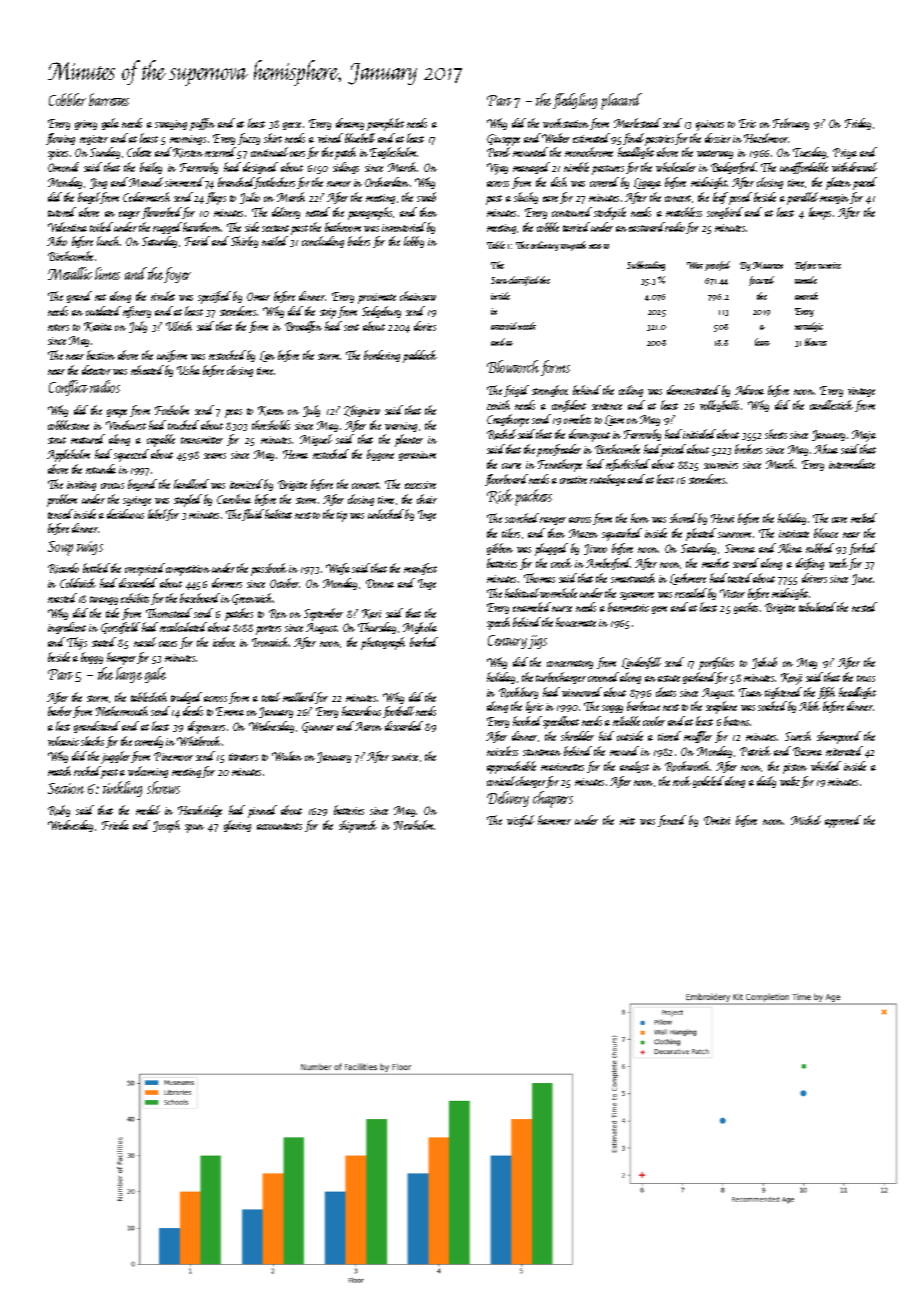 The image size is (924, 1314). I want to click on pamphlet, so click(385, 124).
